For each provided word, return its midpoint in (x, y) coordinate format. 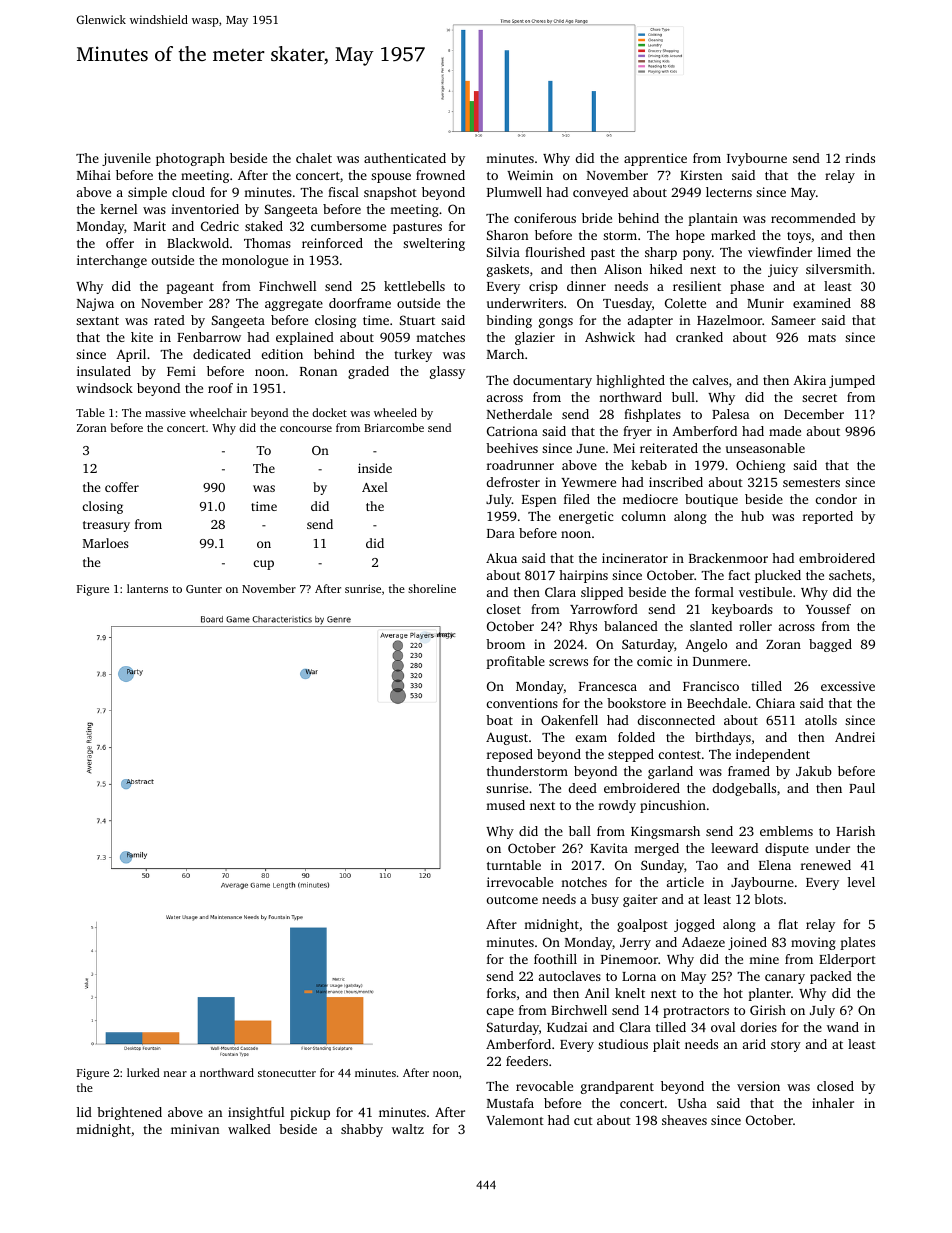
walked (249, 1129)
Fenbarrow (209, 337)
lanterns (147, 588)
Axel (375, 487)
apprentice (655, 159)
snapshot (390, 193)
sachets (850, 575)
